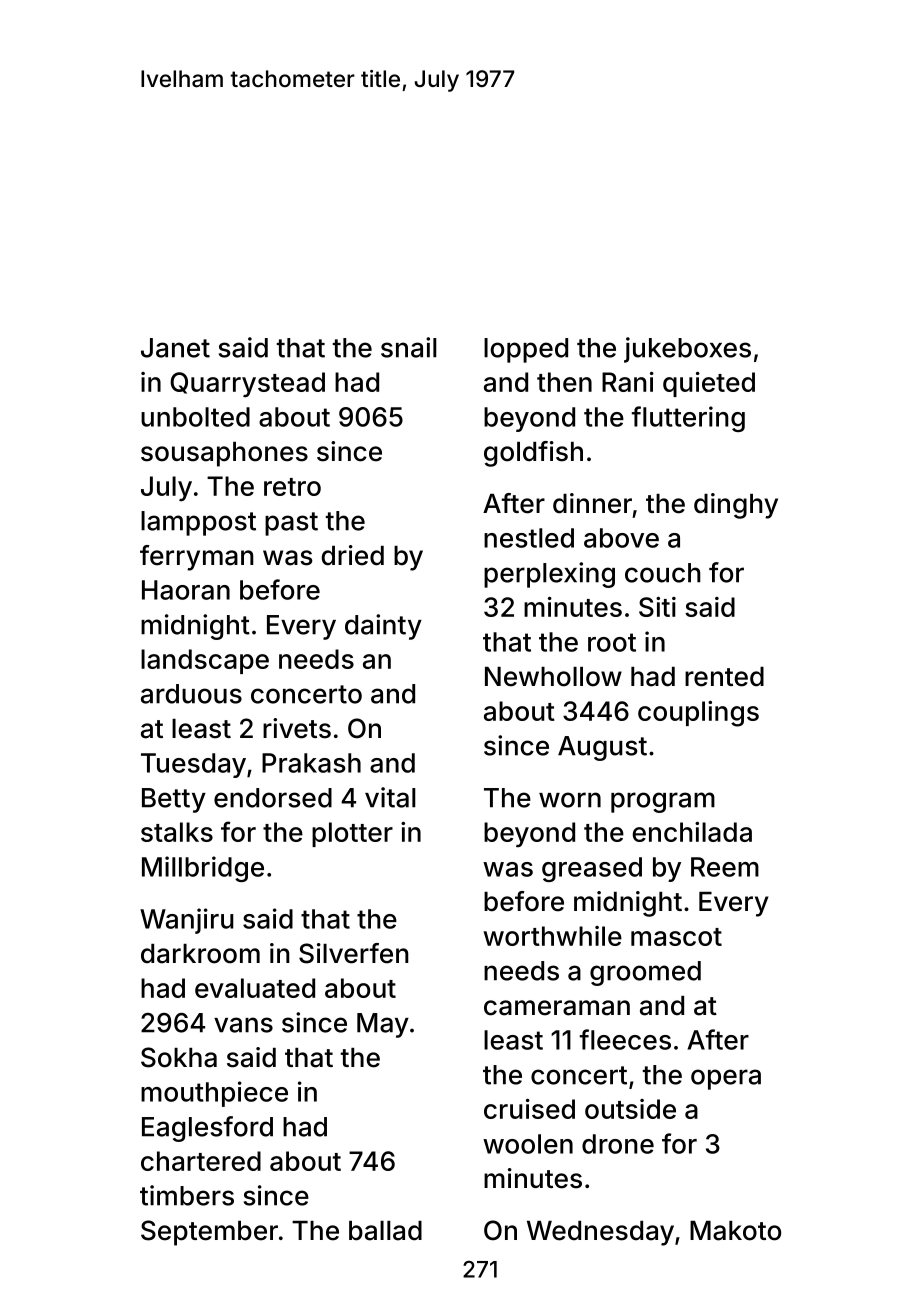  I want to click on outside, so click(630, 1109).
